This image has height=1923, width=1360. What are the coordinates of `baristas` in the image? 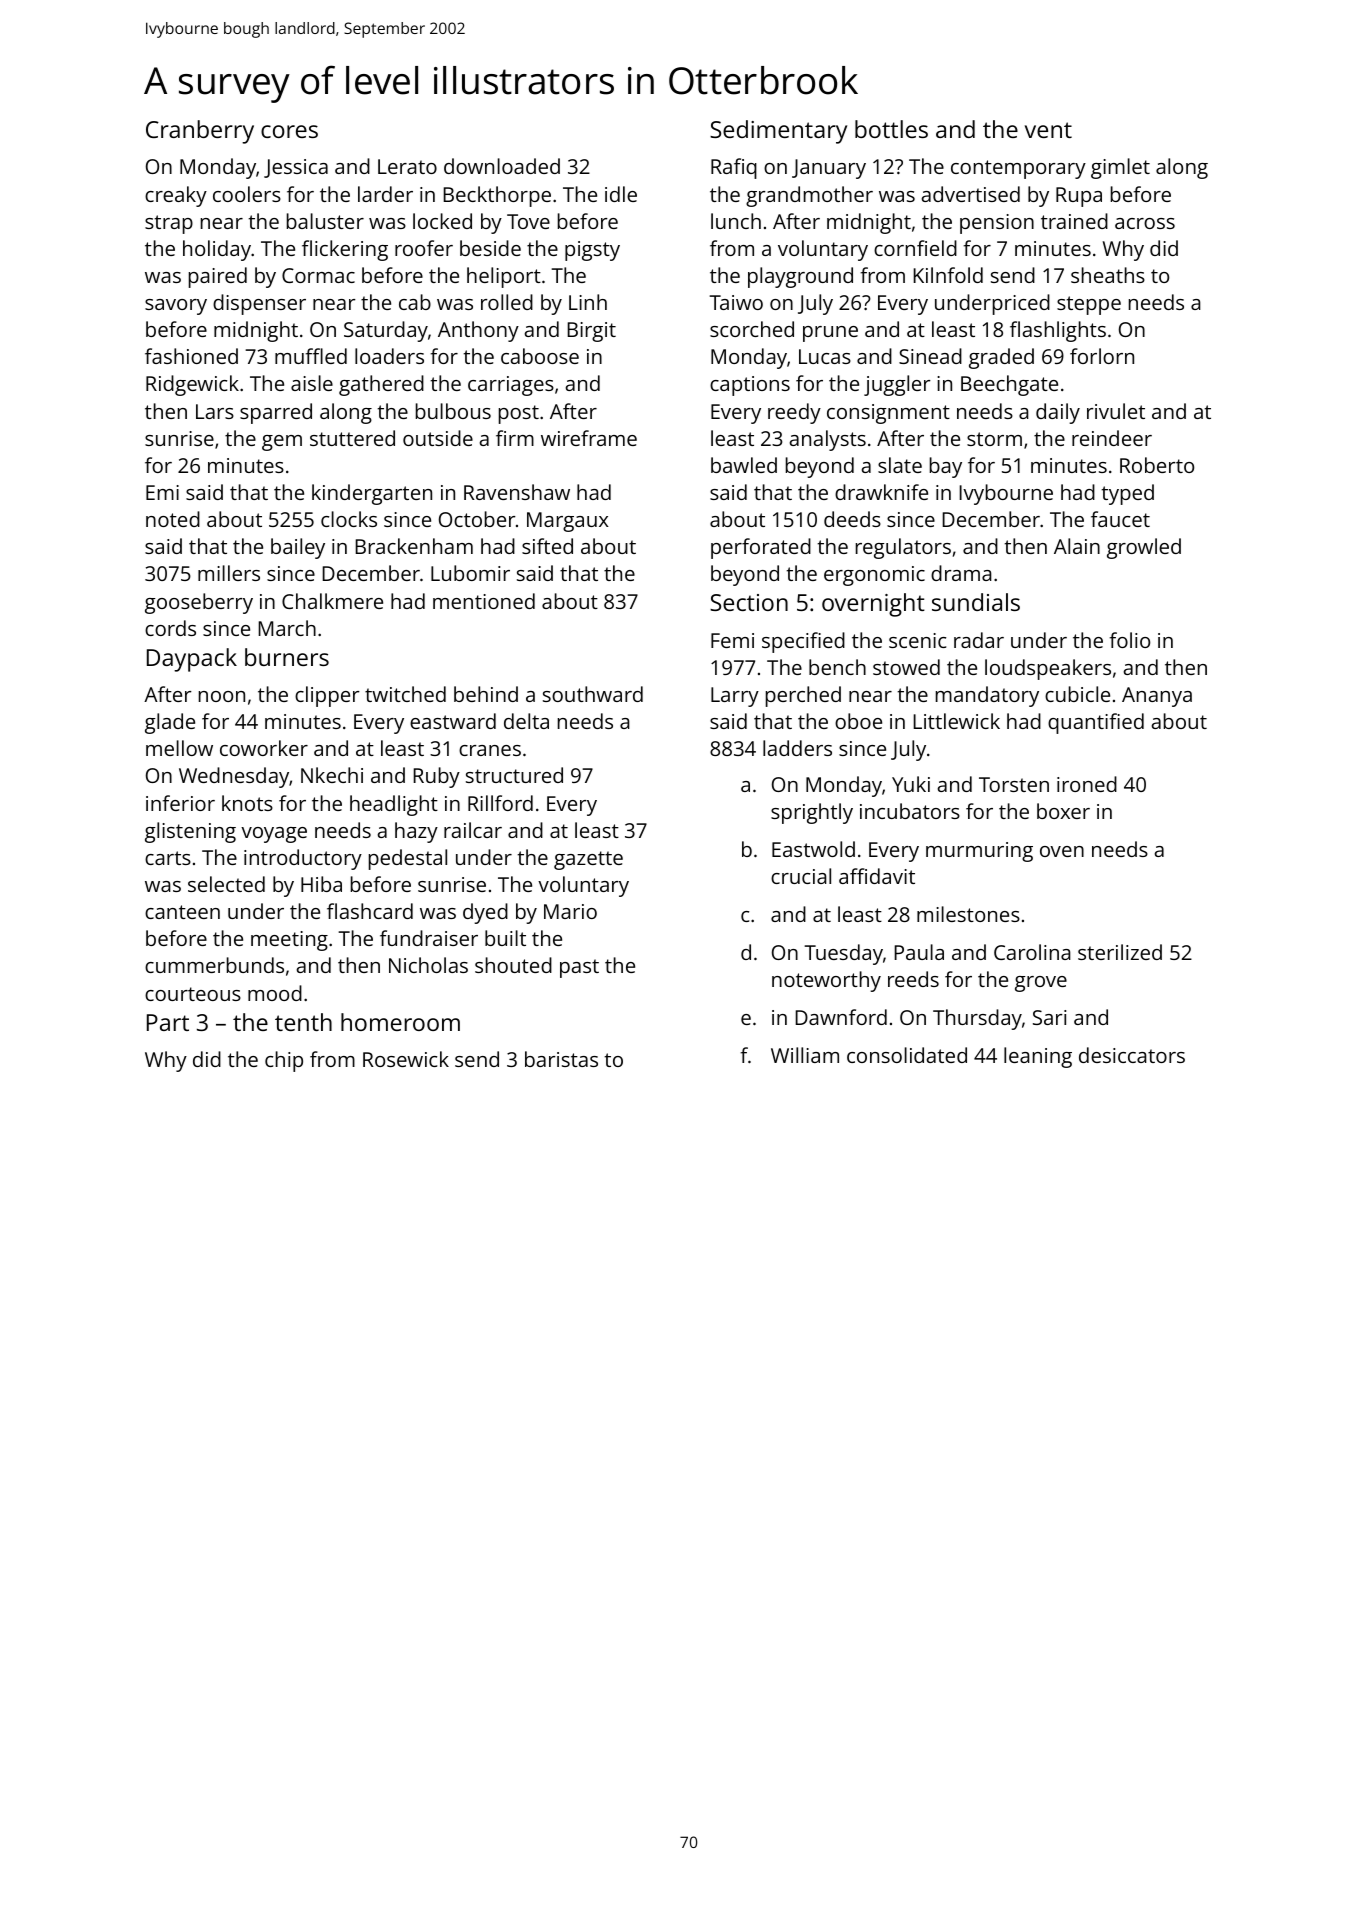 It's located at (561, 1059).
